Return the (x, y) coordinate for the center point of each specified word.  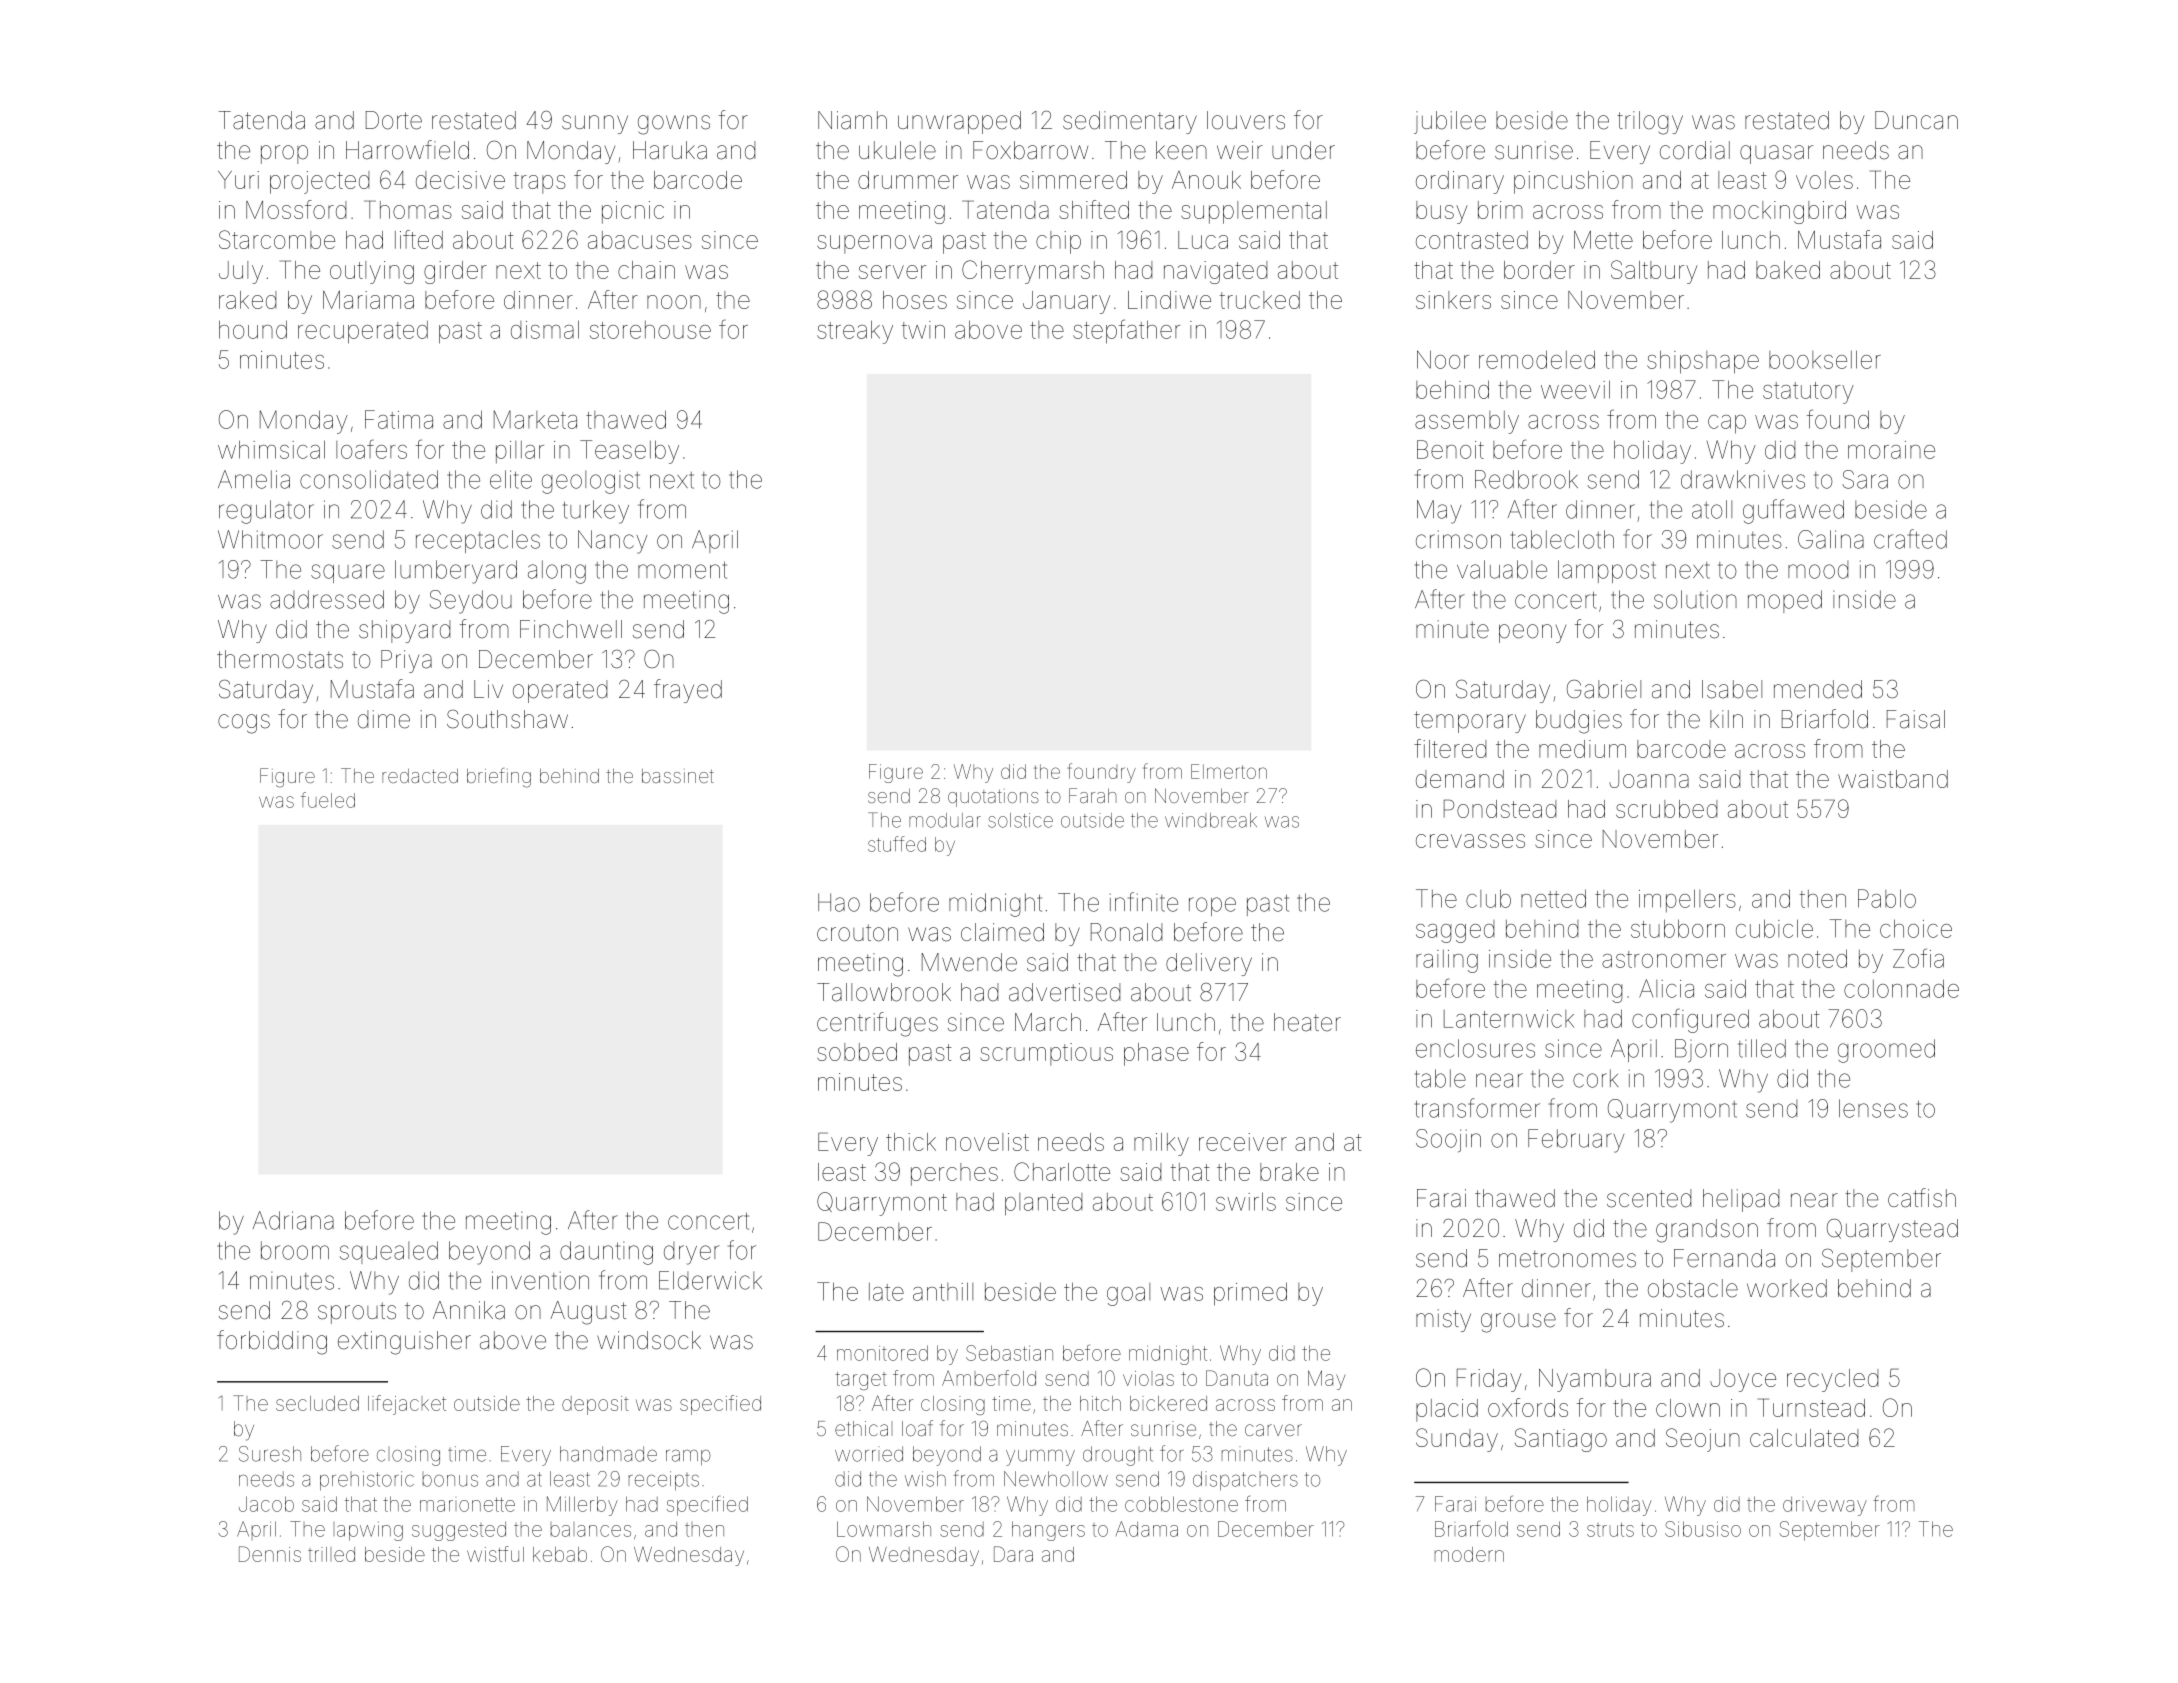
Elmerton (1229, 771)
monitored (882, 1353)
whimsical (271, 449)
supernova (874, 244)
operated (560, 691)
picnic (633, 212)
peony (1532, 633)
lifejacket (407, 1405)
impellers (1687, 900)
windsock (649, 1340)
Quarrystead (1892, 1230)
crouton (857, 933)
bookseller (1825, 359)
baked (1788, 270)
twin (923, 330)
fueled (328, 800)
